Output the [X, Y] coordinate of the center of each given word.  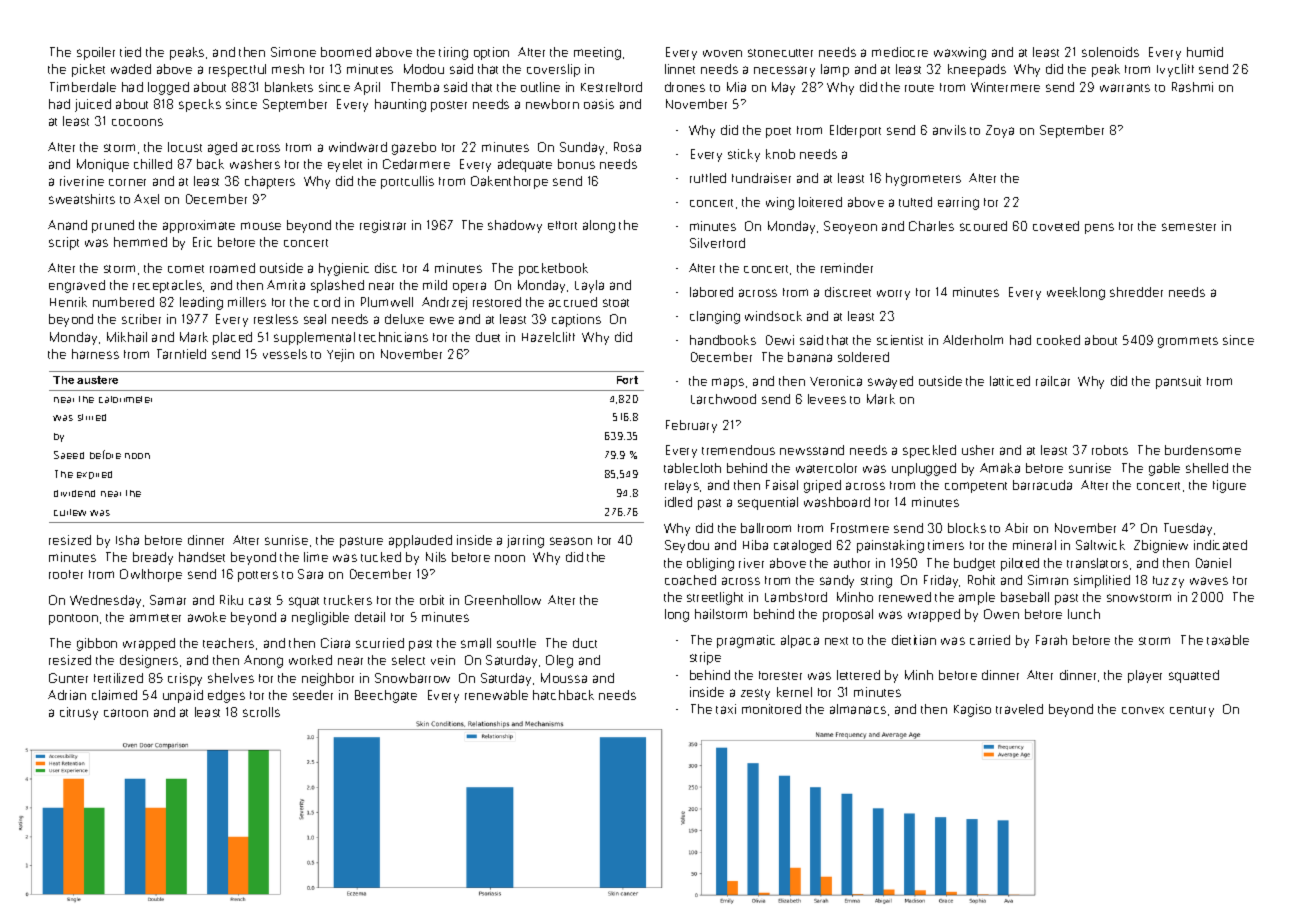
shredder [1136, 292]
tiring [453, 53]
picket [88, 70]
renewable [496, 695]
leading [201, 303]
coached [690, 580]
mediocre [900, 52]
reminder [847, 268]
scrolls [261, 712]
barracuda [1042, 485]
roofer [66, 574]
